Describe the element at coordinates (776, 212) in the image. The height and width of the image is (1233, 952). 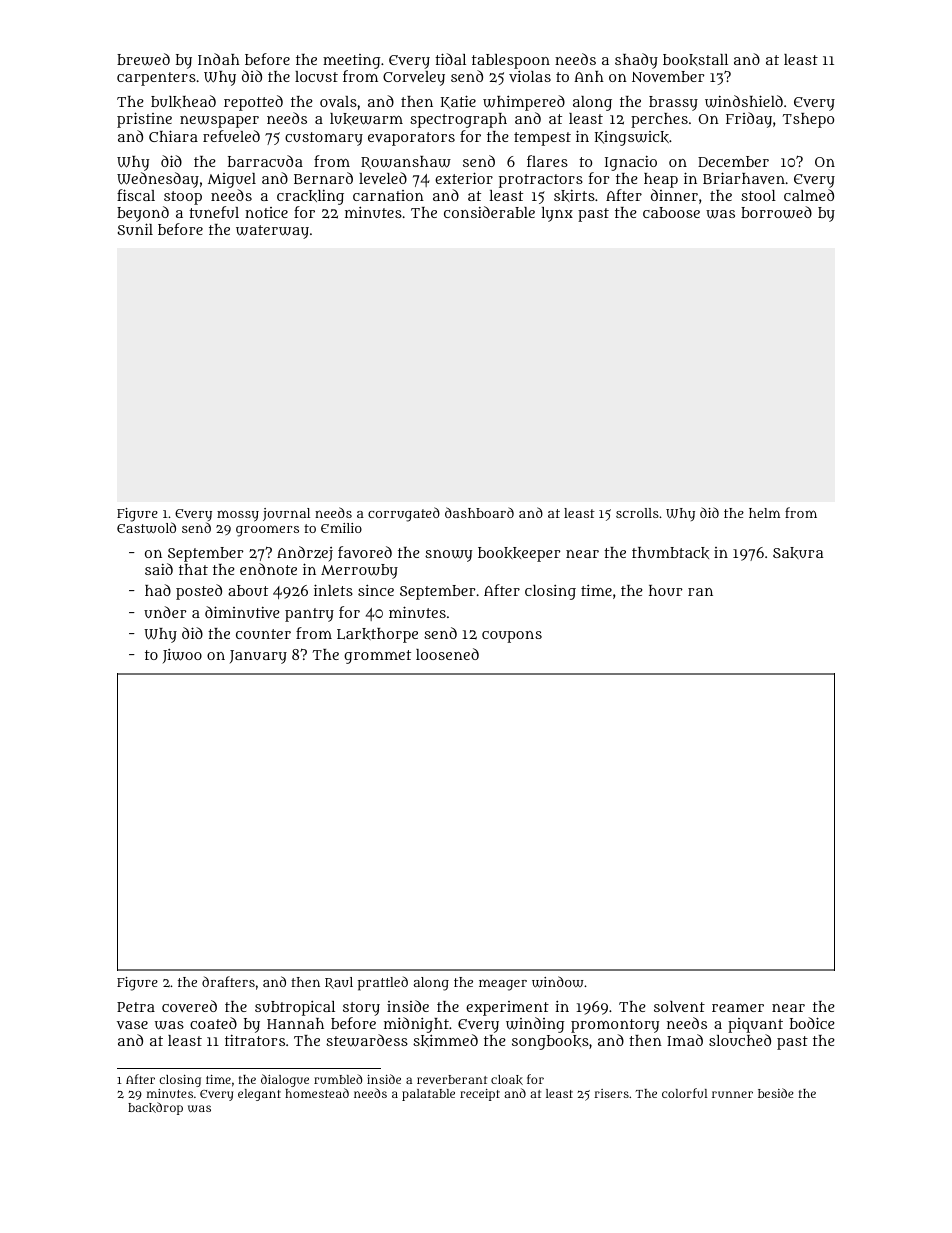
I see `borrowed` at that location.
